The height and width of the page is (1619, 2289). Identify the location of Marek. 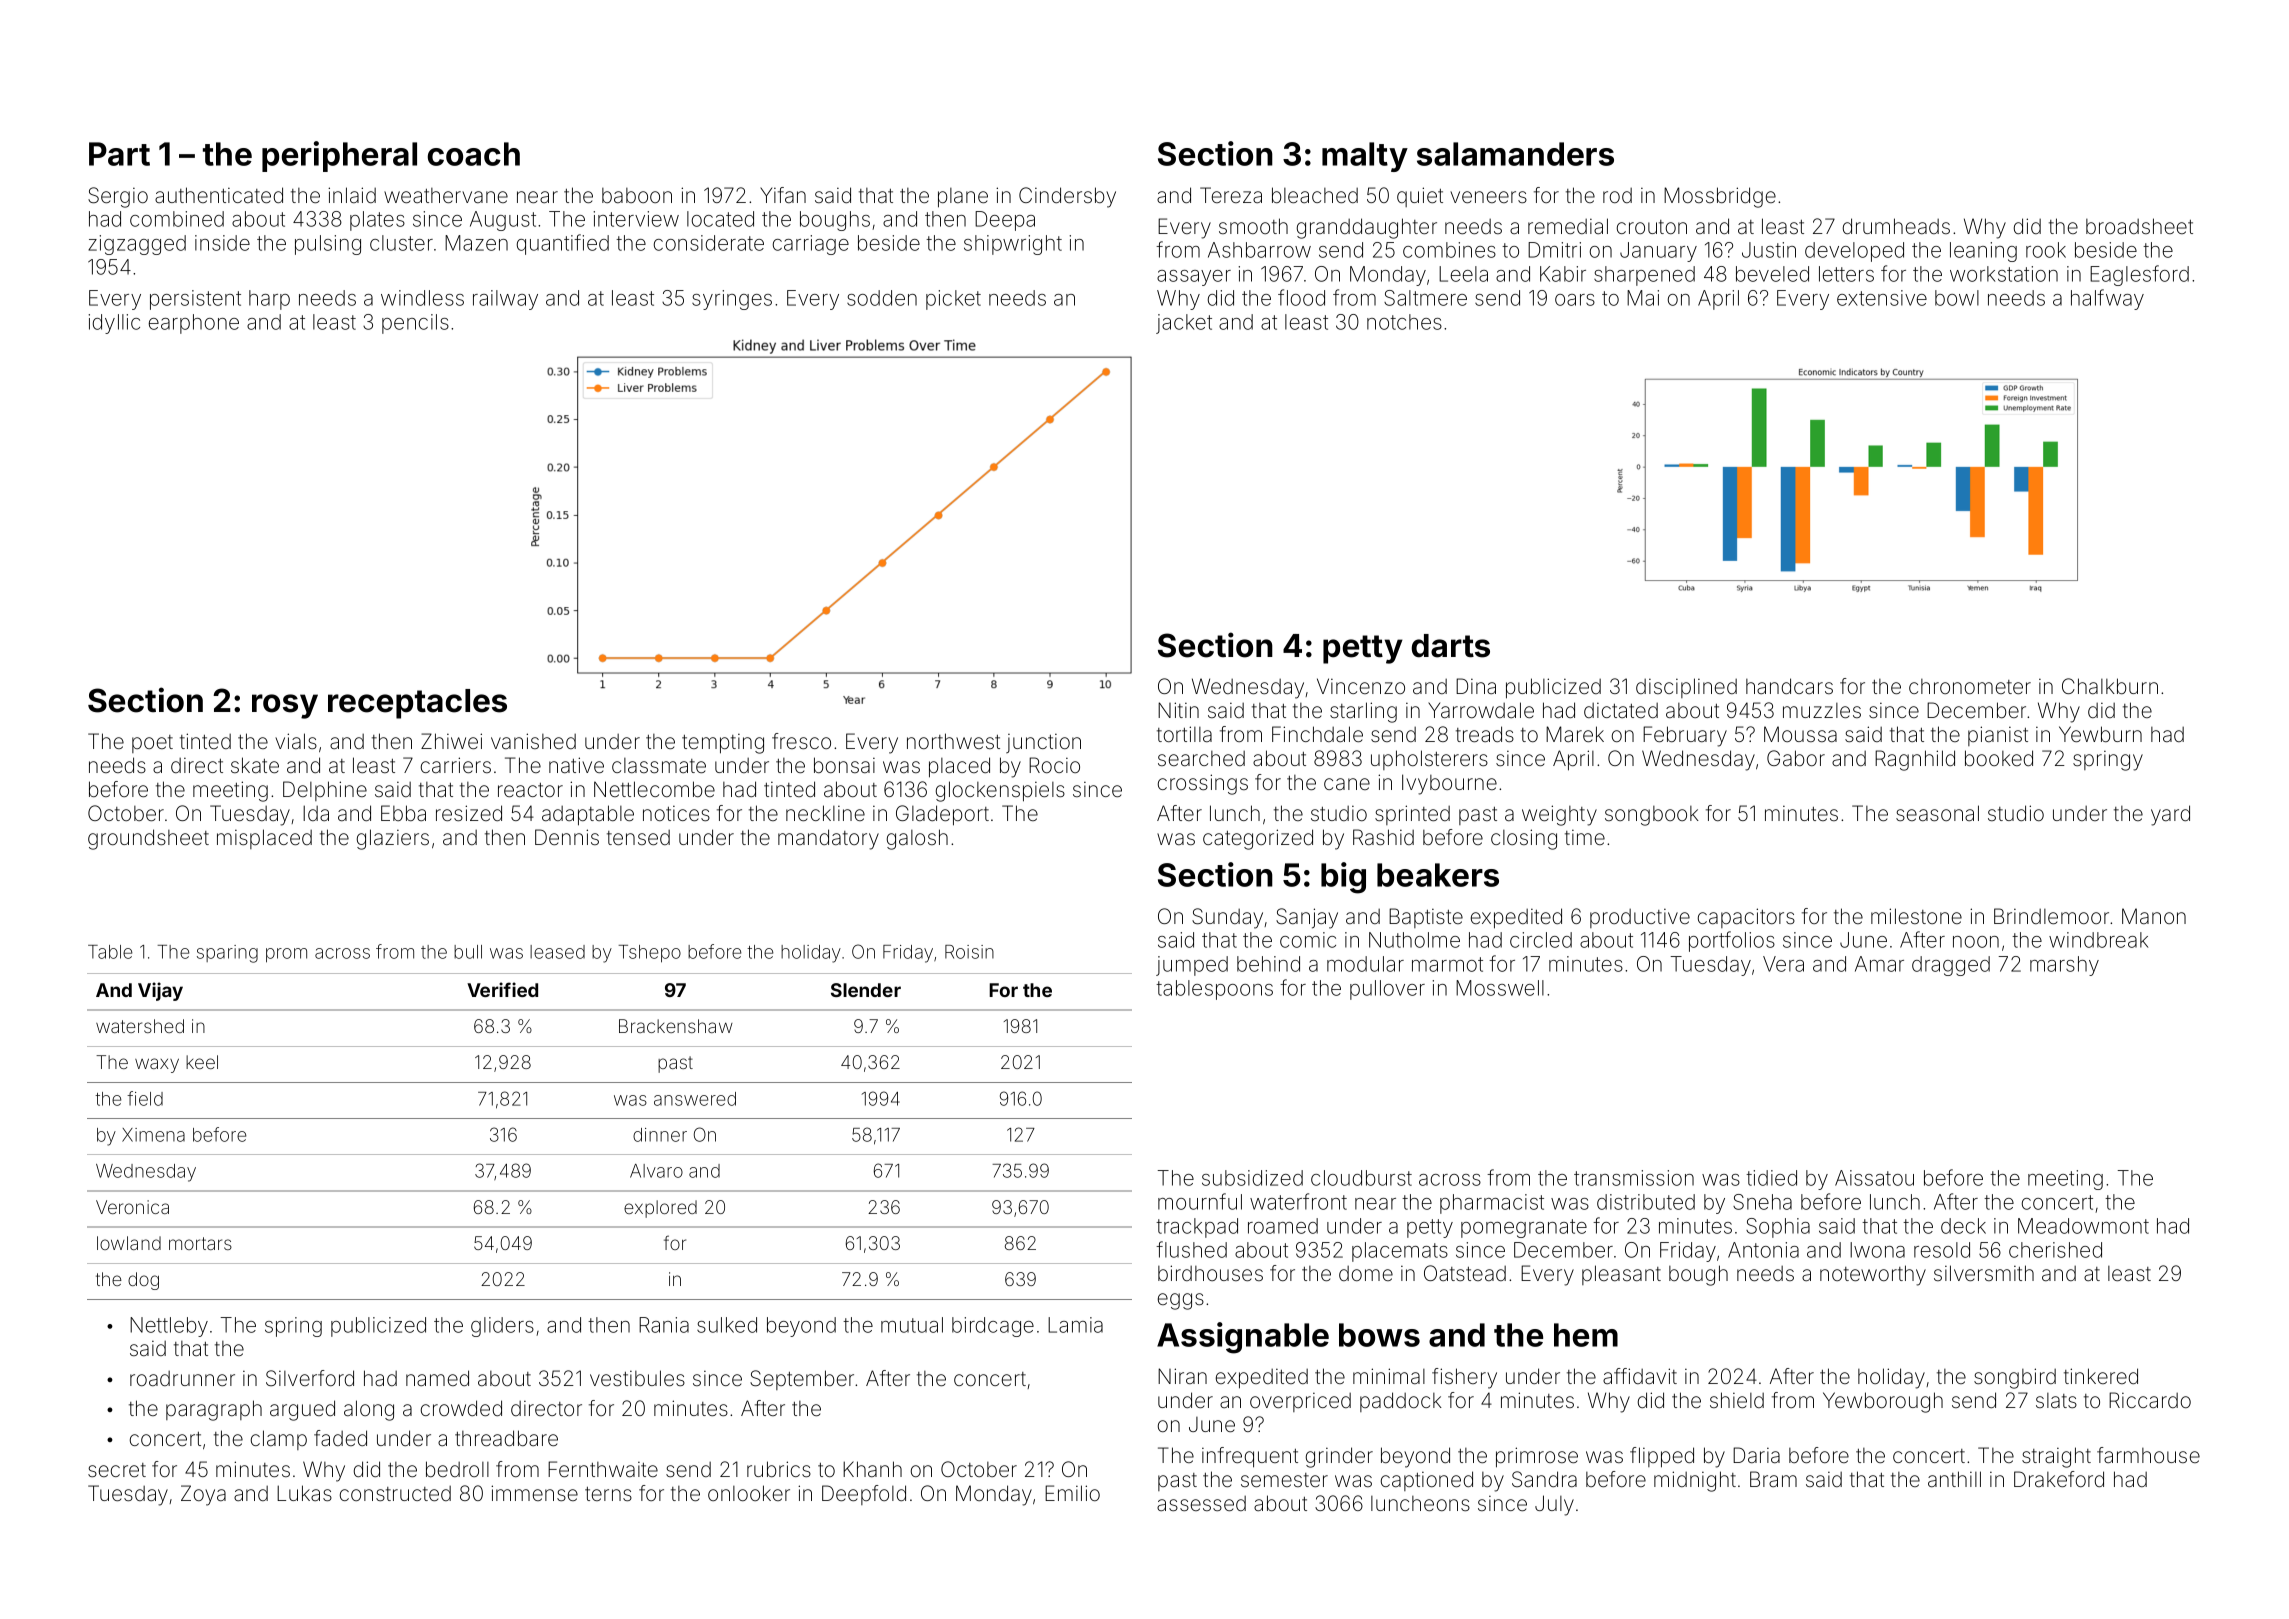
(1575, 734).
